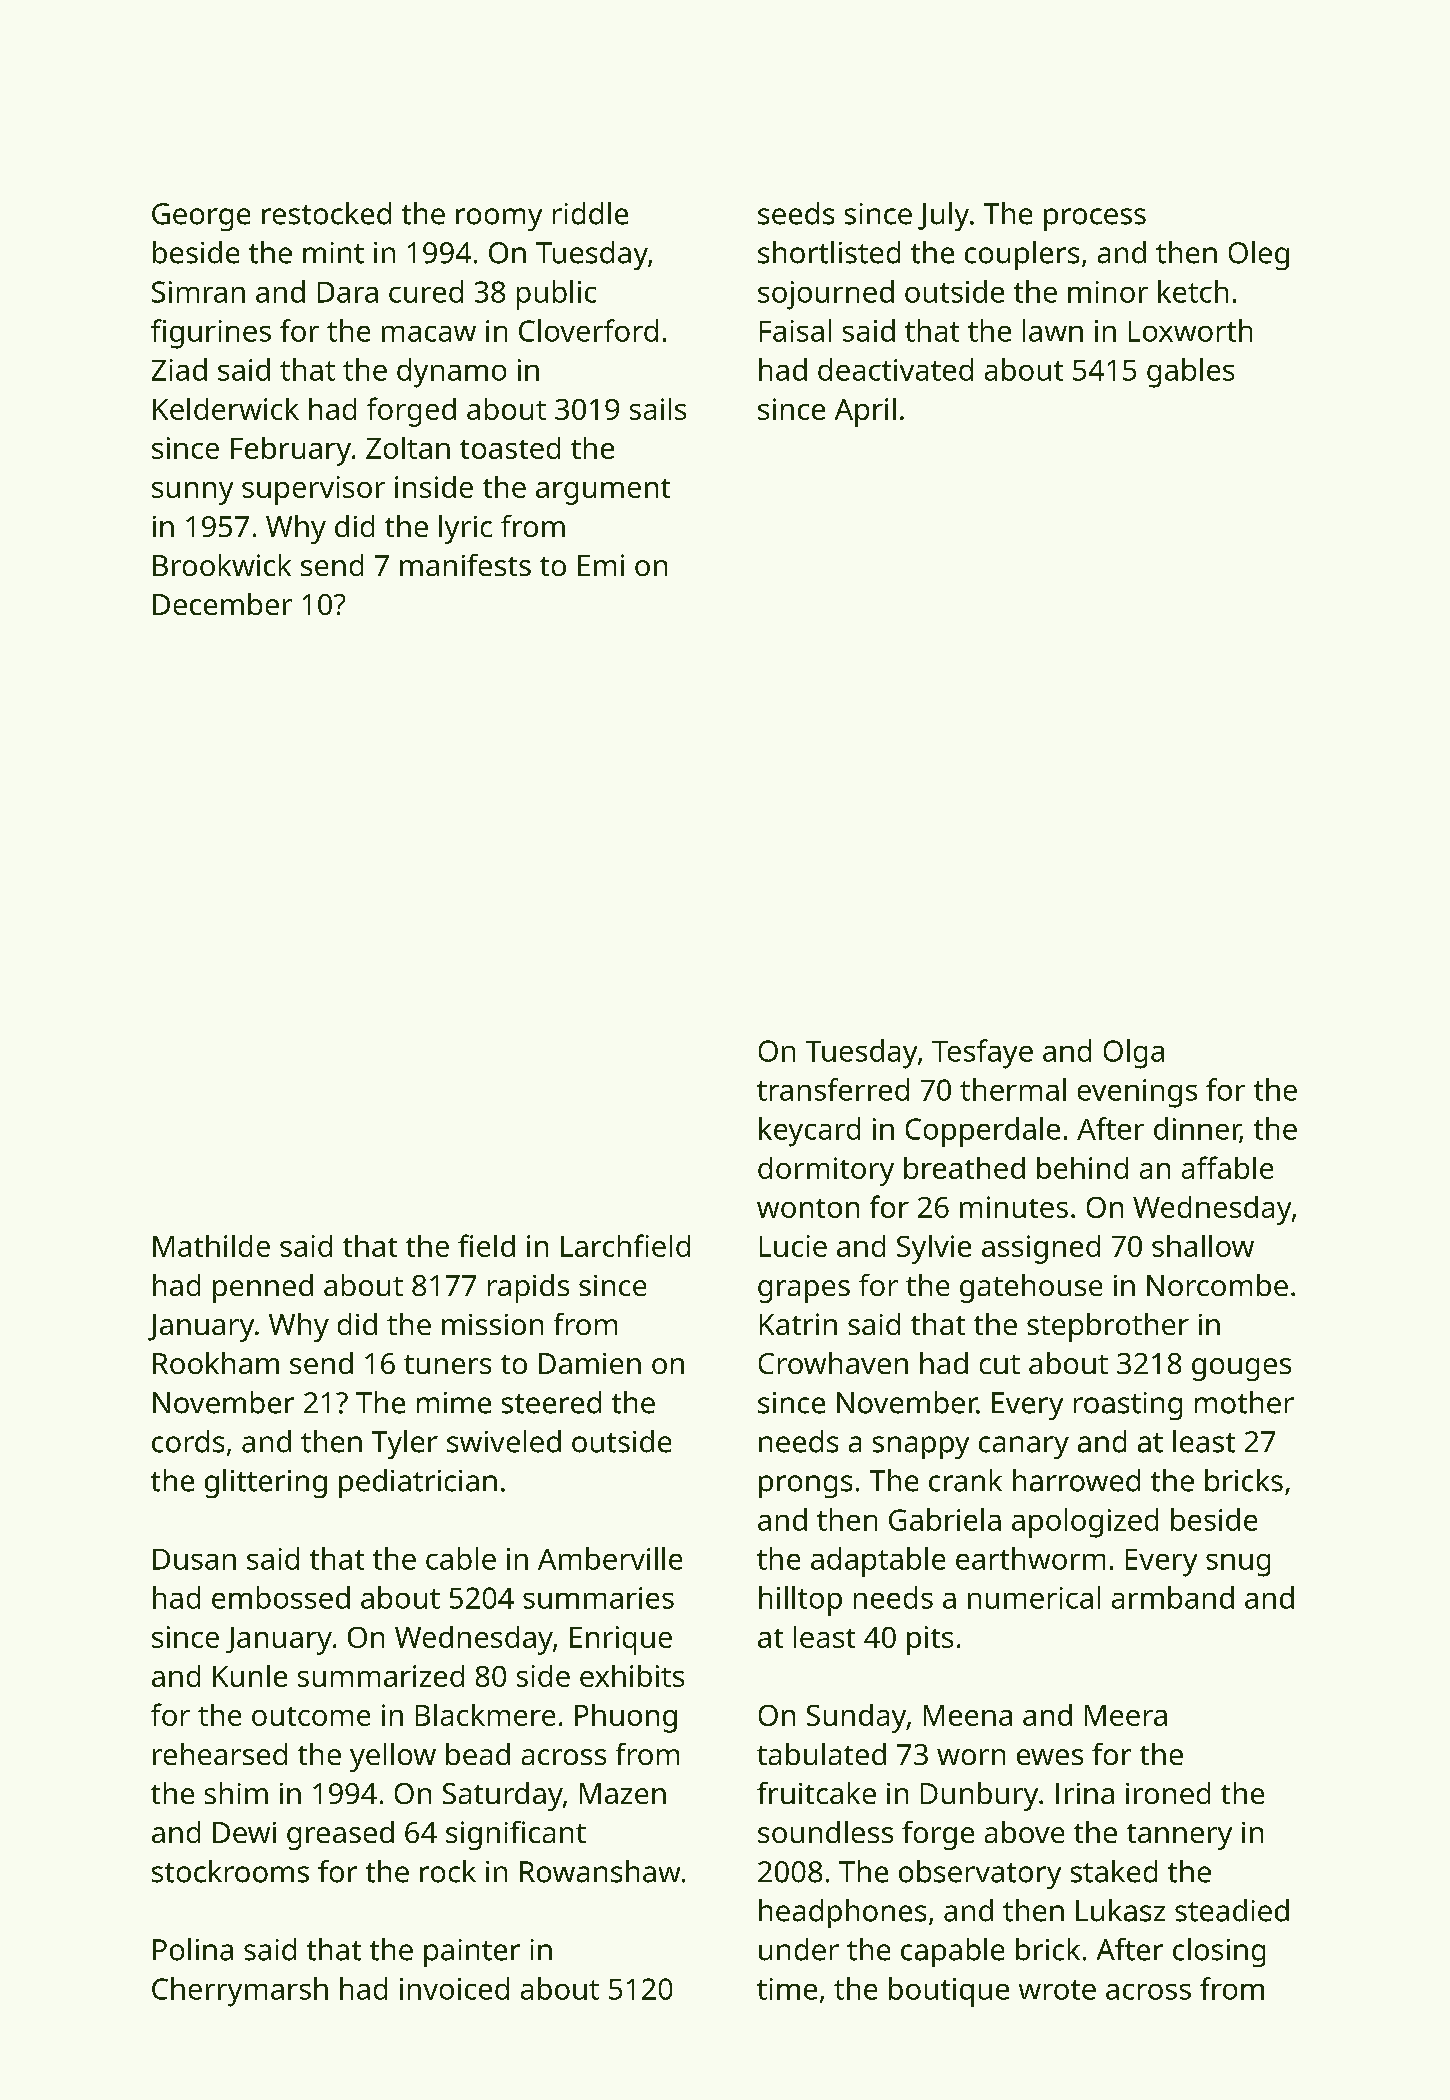 The image size is (1450, 2100). Describe the element at coordinates (623, 1793) in the screenshot. I see `Mazen` at that location.
